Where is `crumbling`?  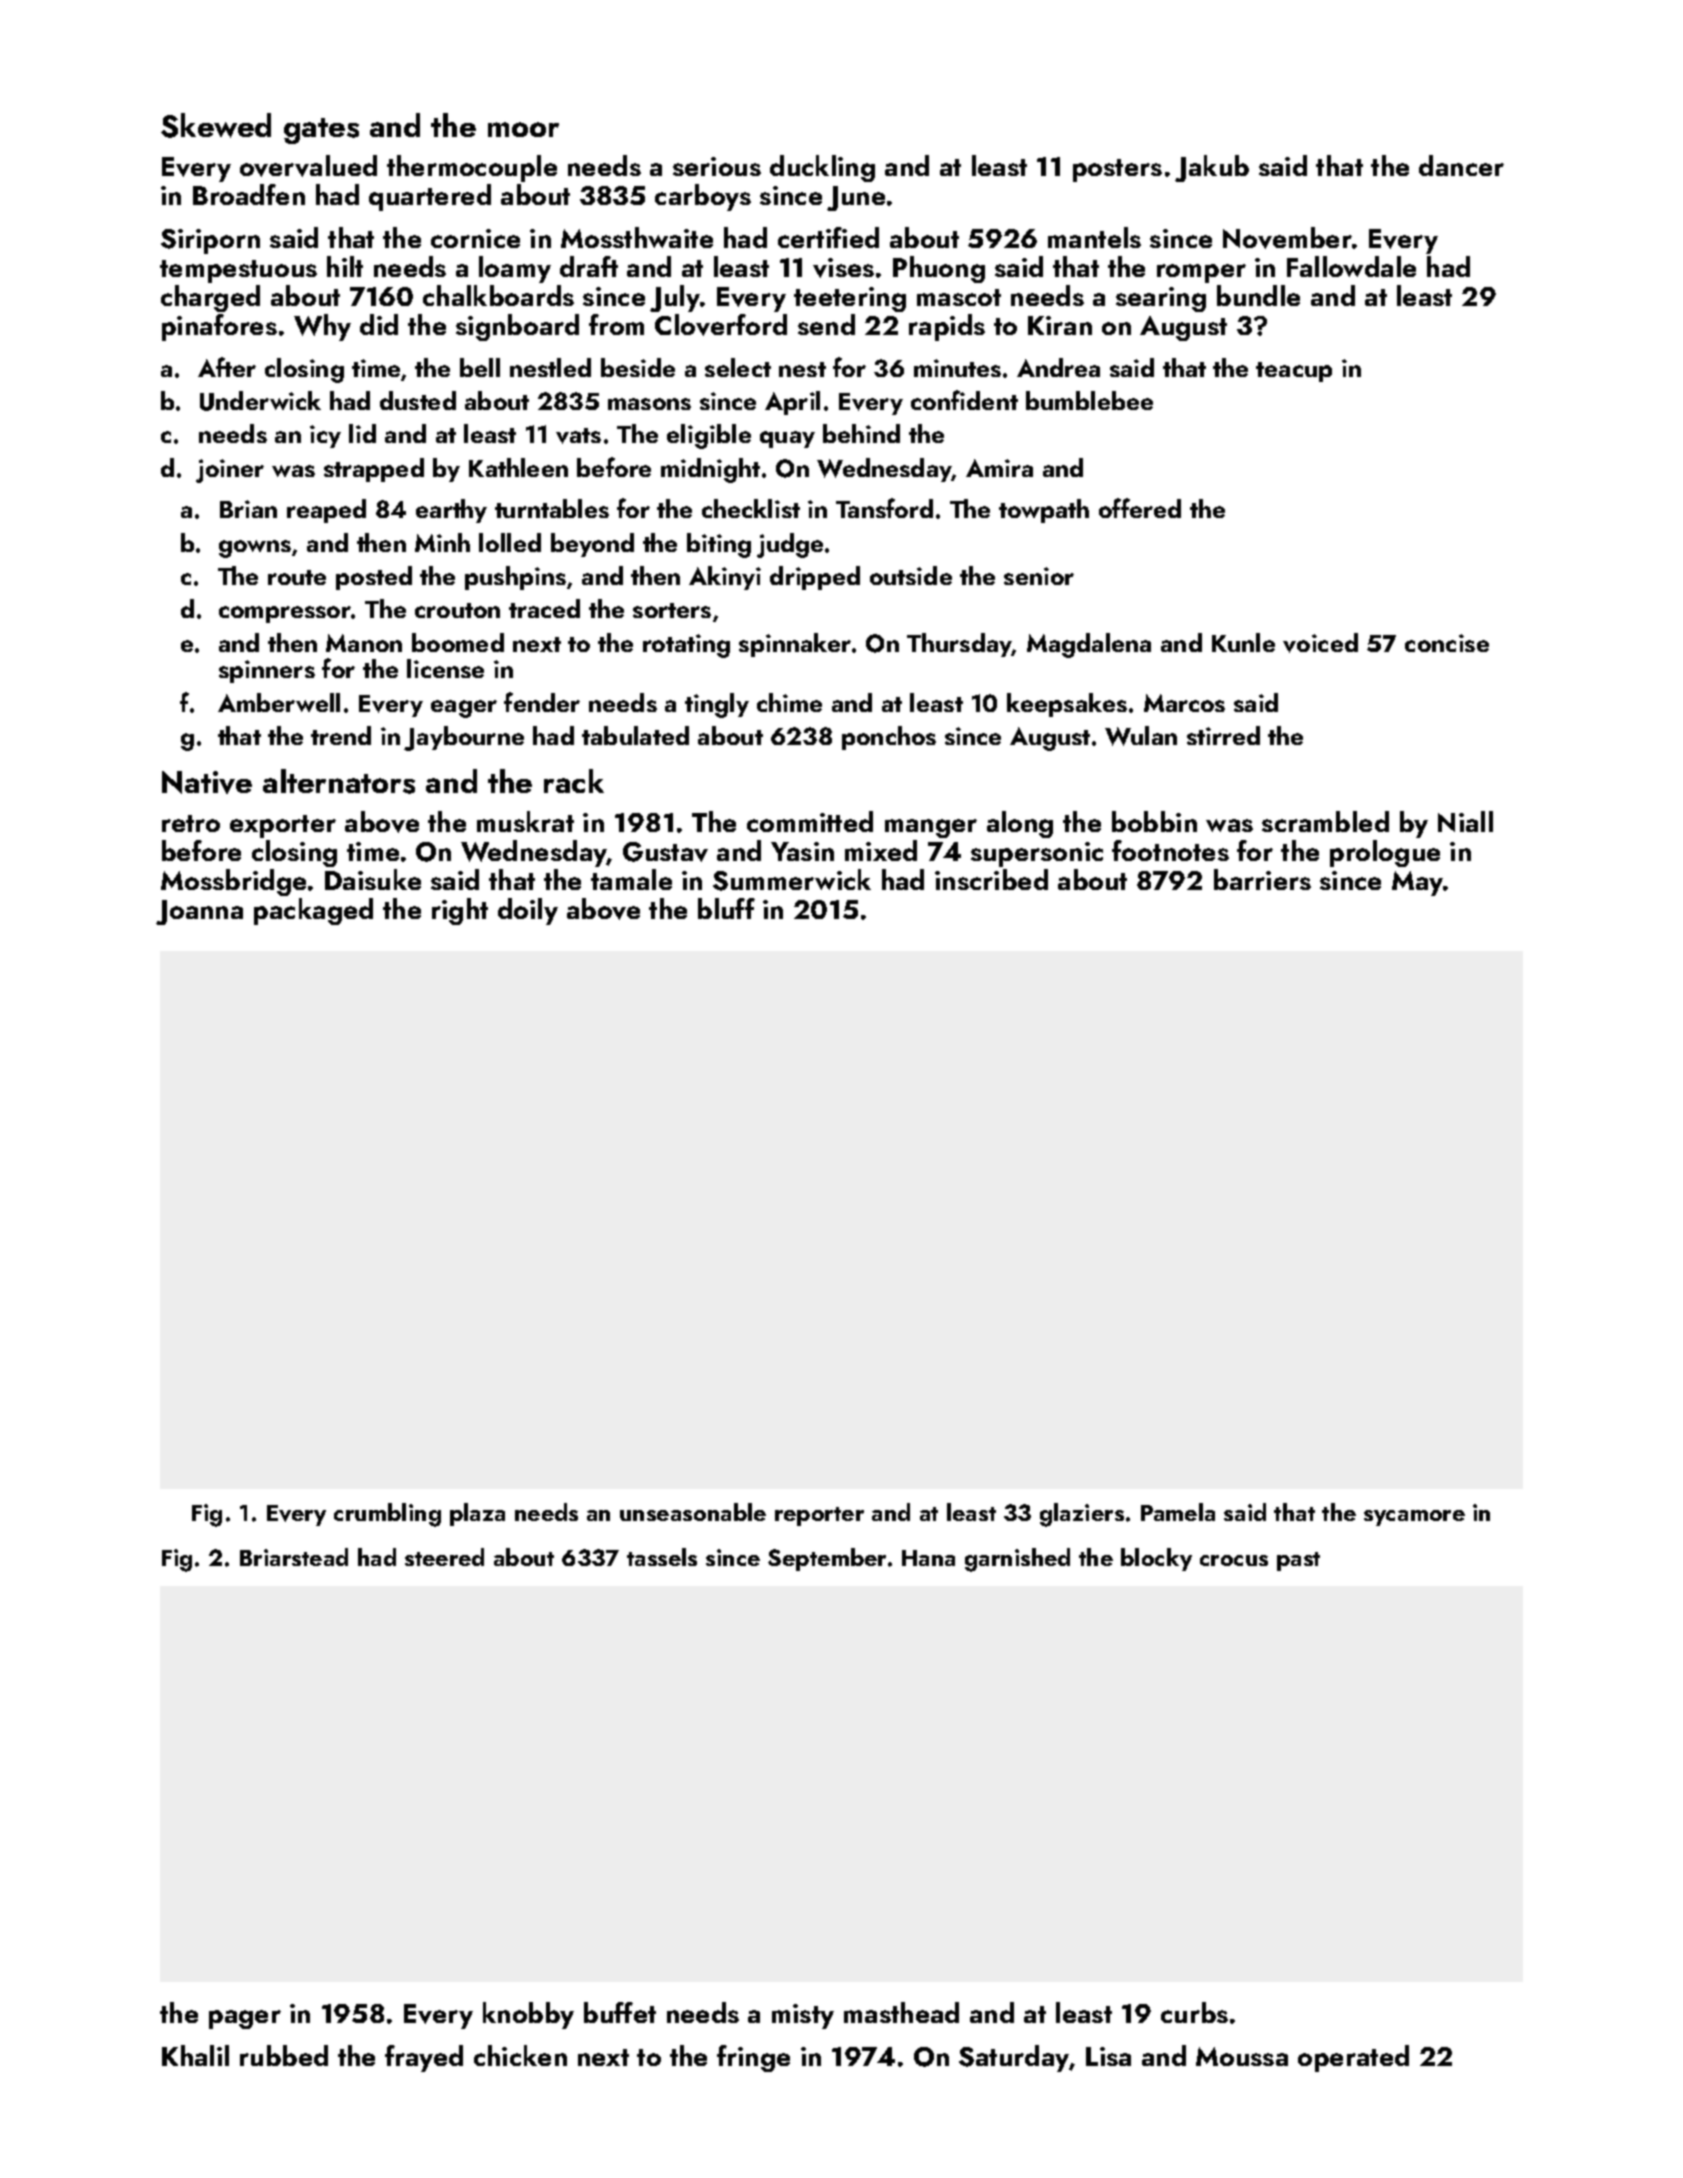
crumbling is located at coordinates (387, 1515).
